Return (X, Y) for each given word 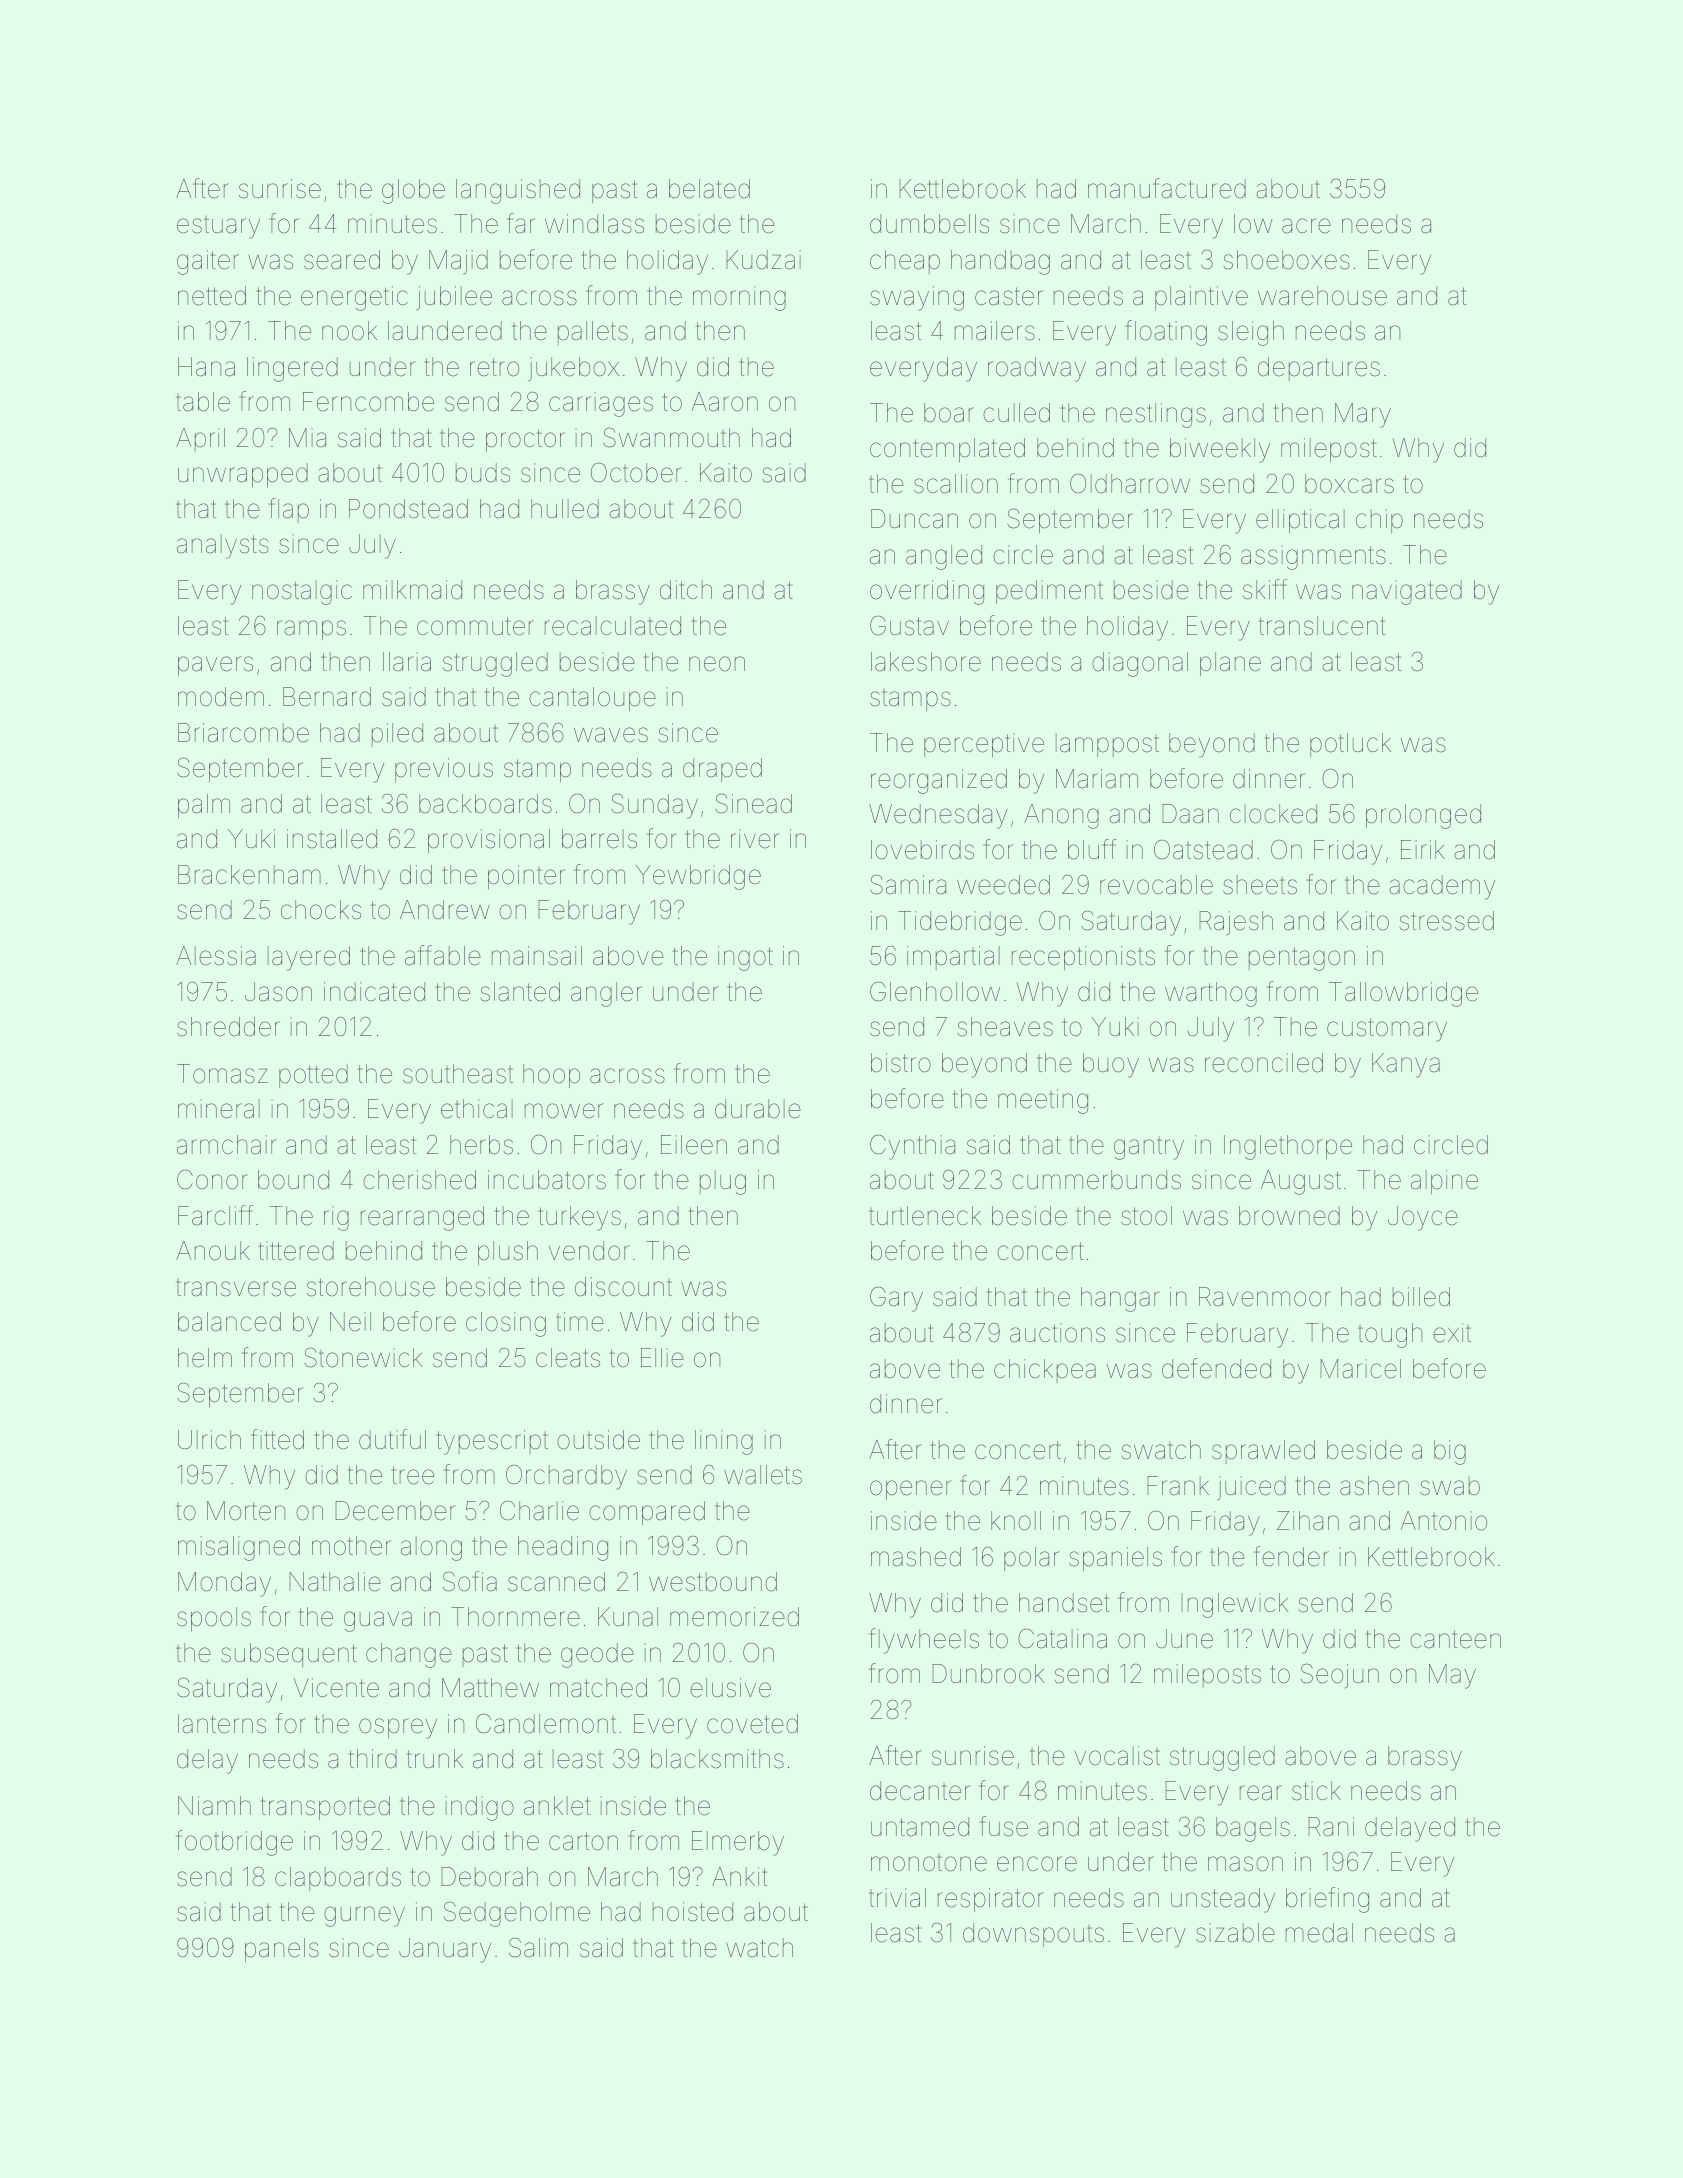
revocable (1156, 885)
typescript (492, 1442)
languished (518, 191)
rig (336, 1218)
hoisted (693, 1912)
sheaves (1005, 1027)
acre (1306, 226)
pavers (215, 666)
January (445, 1950)
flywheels (924, 1641)
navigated (1407, 592)
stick (1316, 1791)
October (636, 472)
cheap (905, 262)
